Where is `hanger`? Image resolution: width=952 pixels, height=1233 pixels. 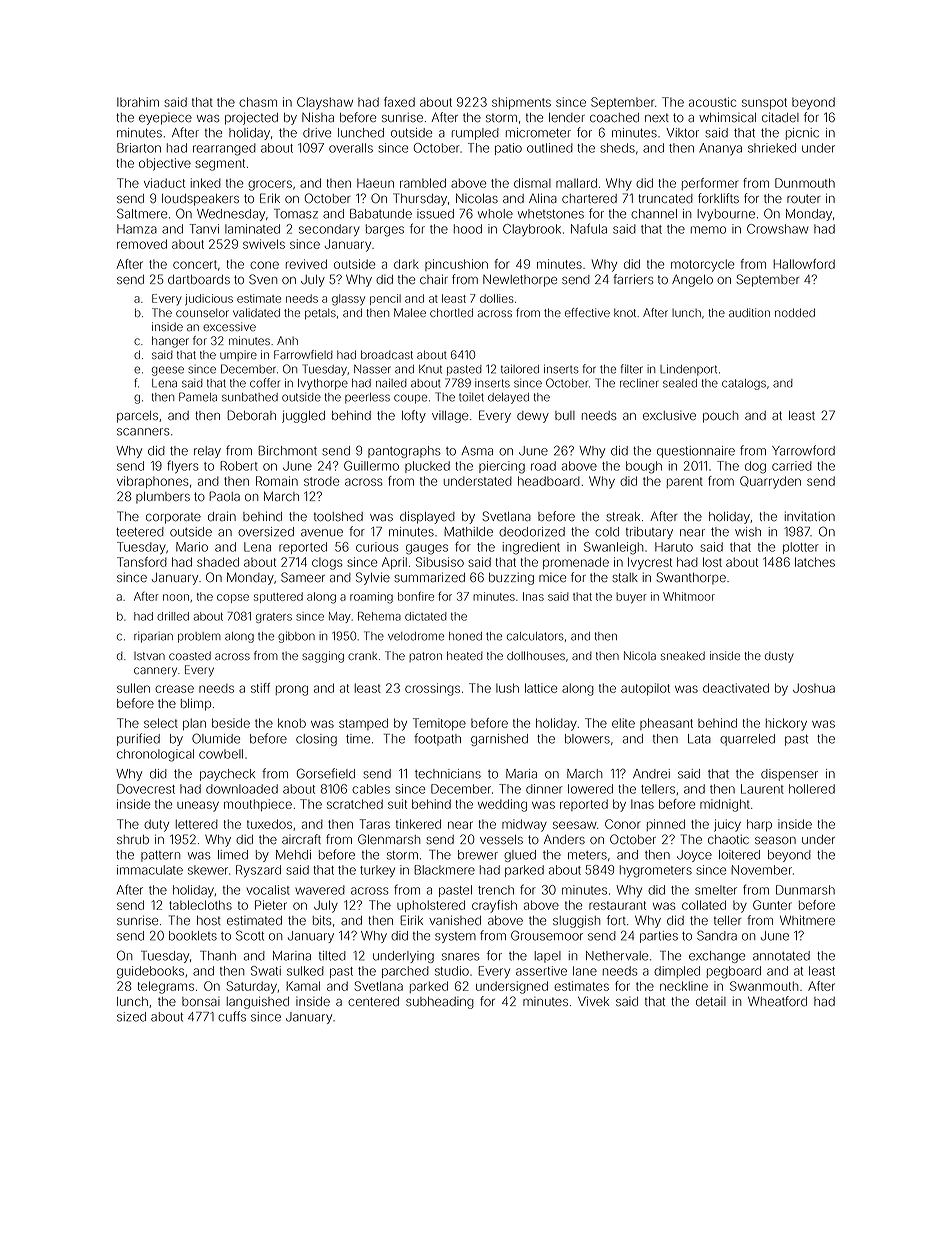 hanger is located at coordinates (170, 342).
